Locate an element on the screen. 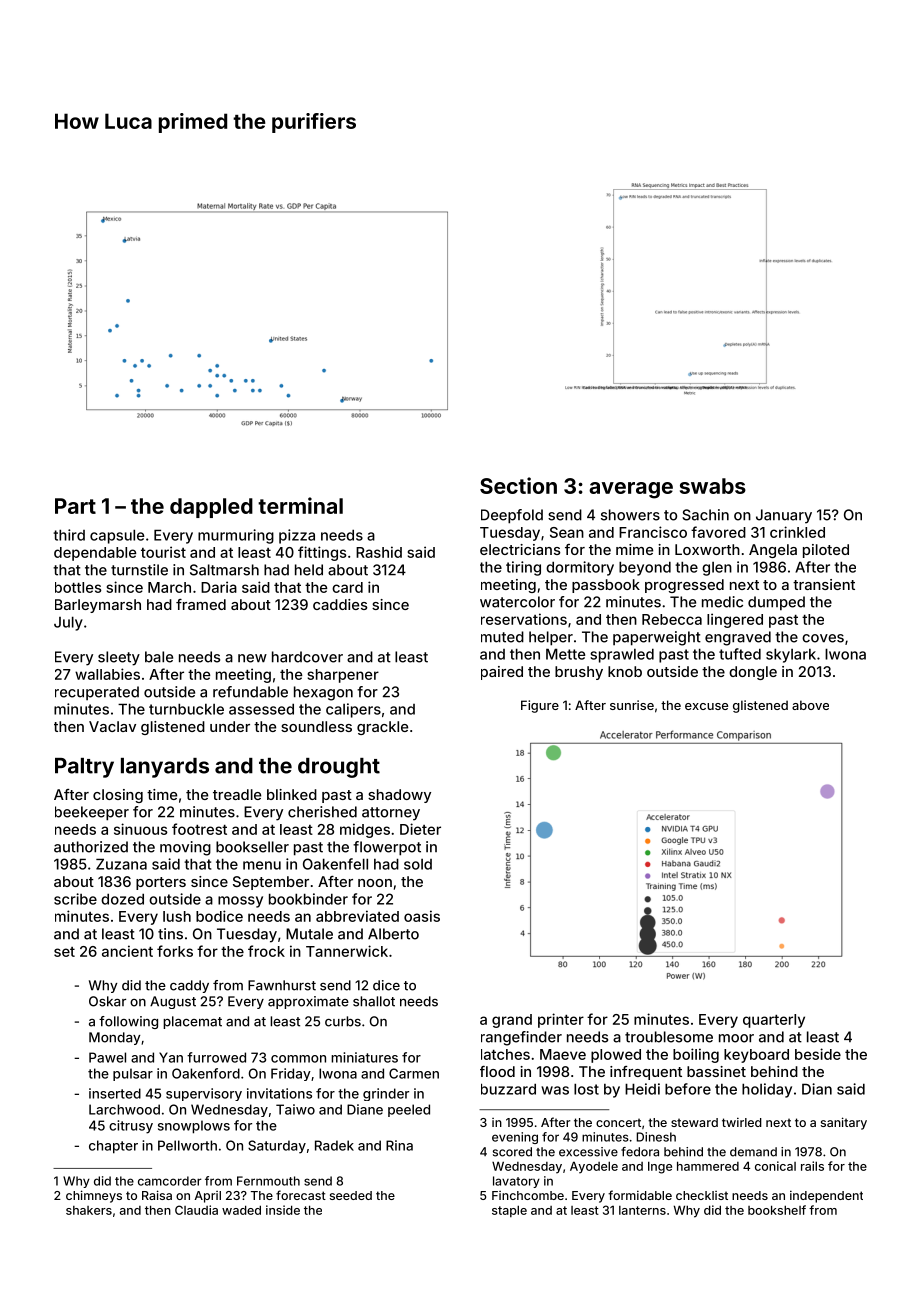 This screenshot has width=924, height=1308. Section is located at coordinates (518, 485).
